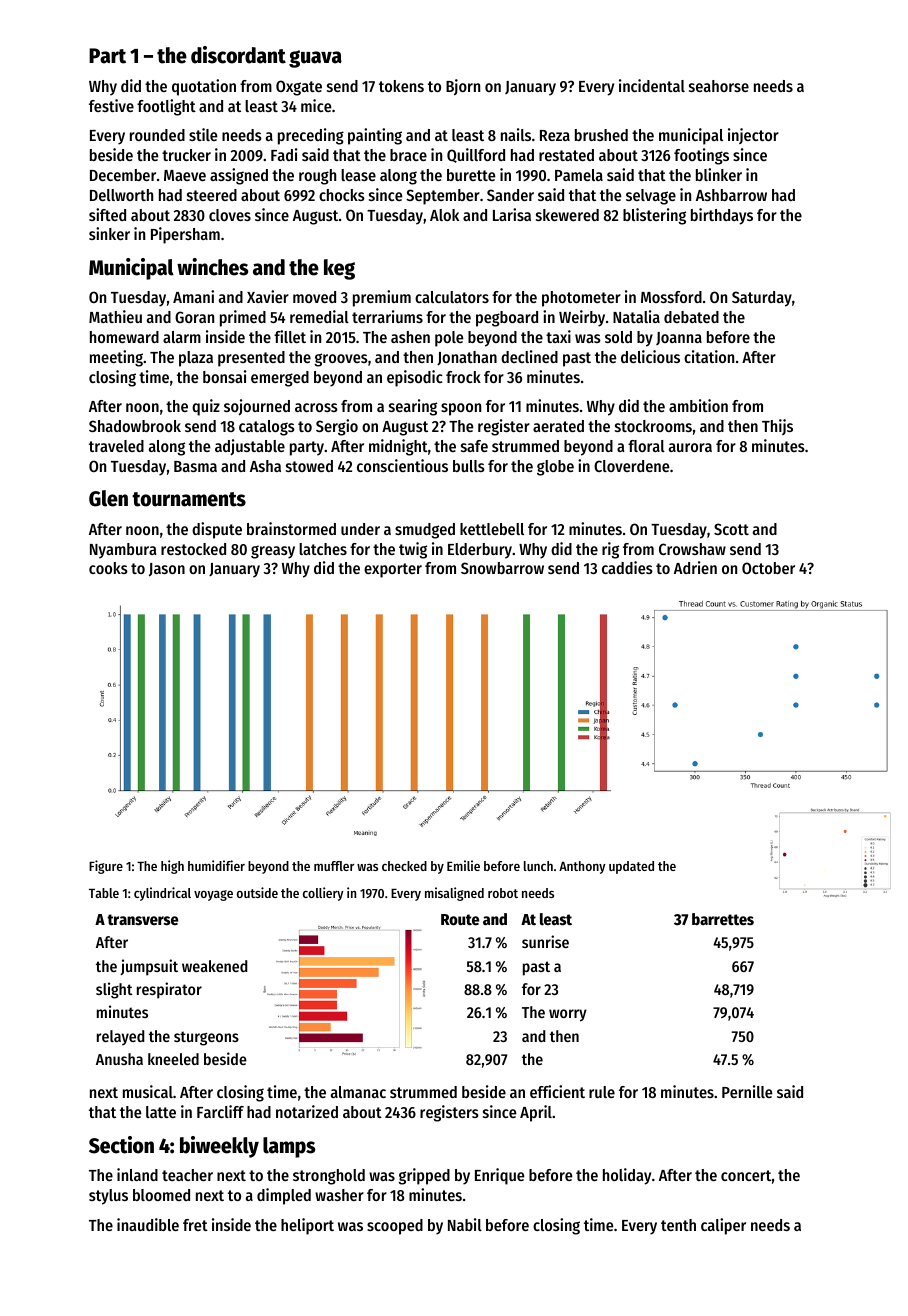  Describe the element at coordinates (216, 865) in the image. I see `humidifier` at that location.
